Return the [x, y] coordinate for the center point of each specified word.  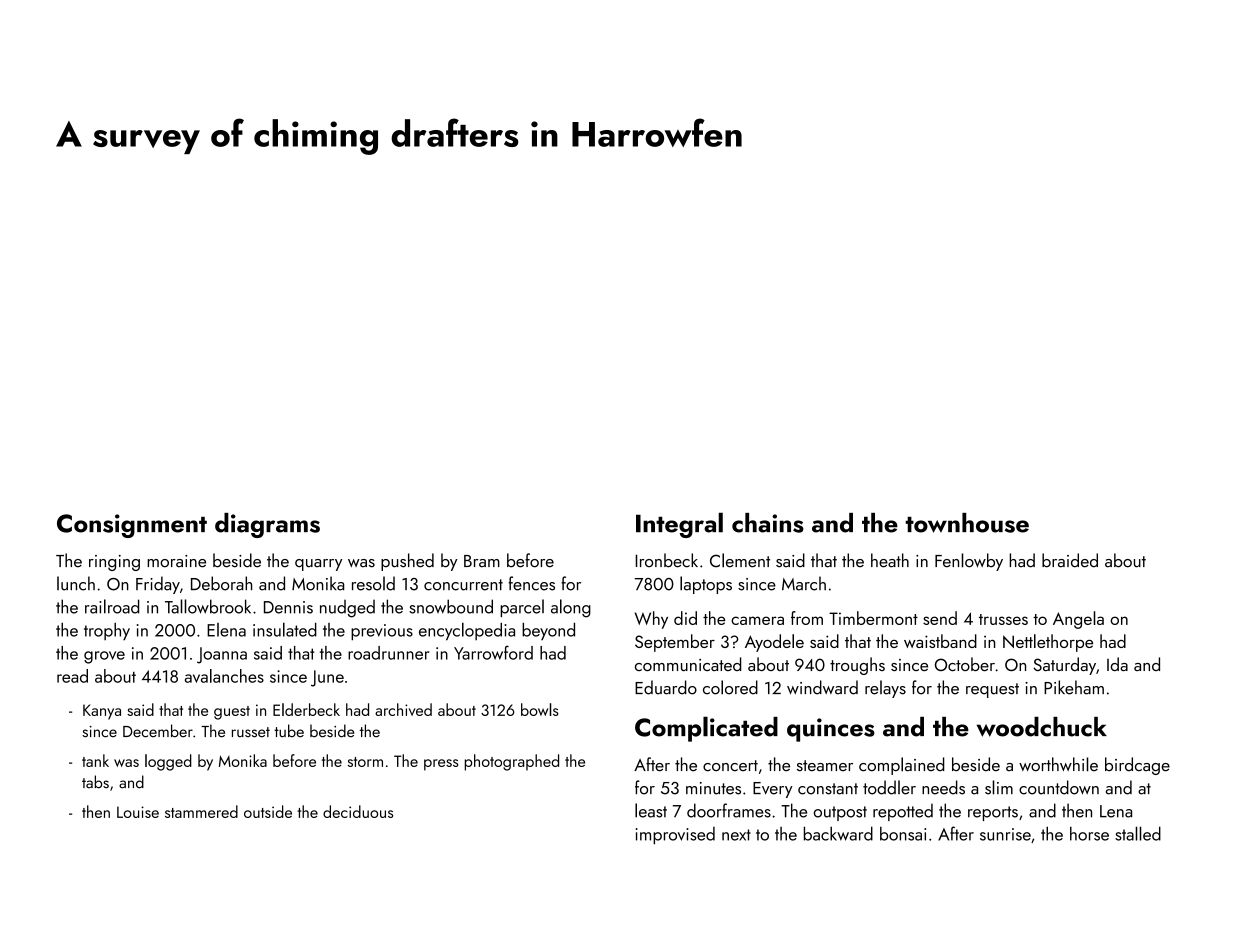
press [441, 765]
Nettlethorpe [1048, 643]
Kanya [102, 712]
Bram [482, 561]
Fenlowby [969, 562]
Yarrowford [493, 652]
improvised [675, 835]
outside [268, 811]
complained [901, 766]
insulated [285, 629]
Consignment [132, 526]
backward [838, 833]
